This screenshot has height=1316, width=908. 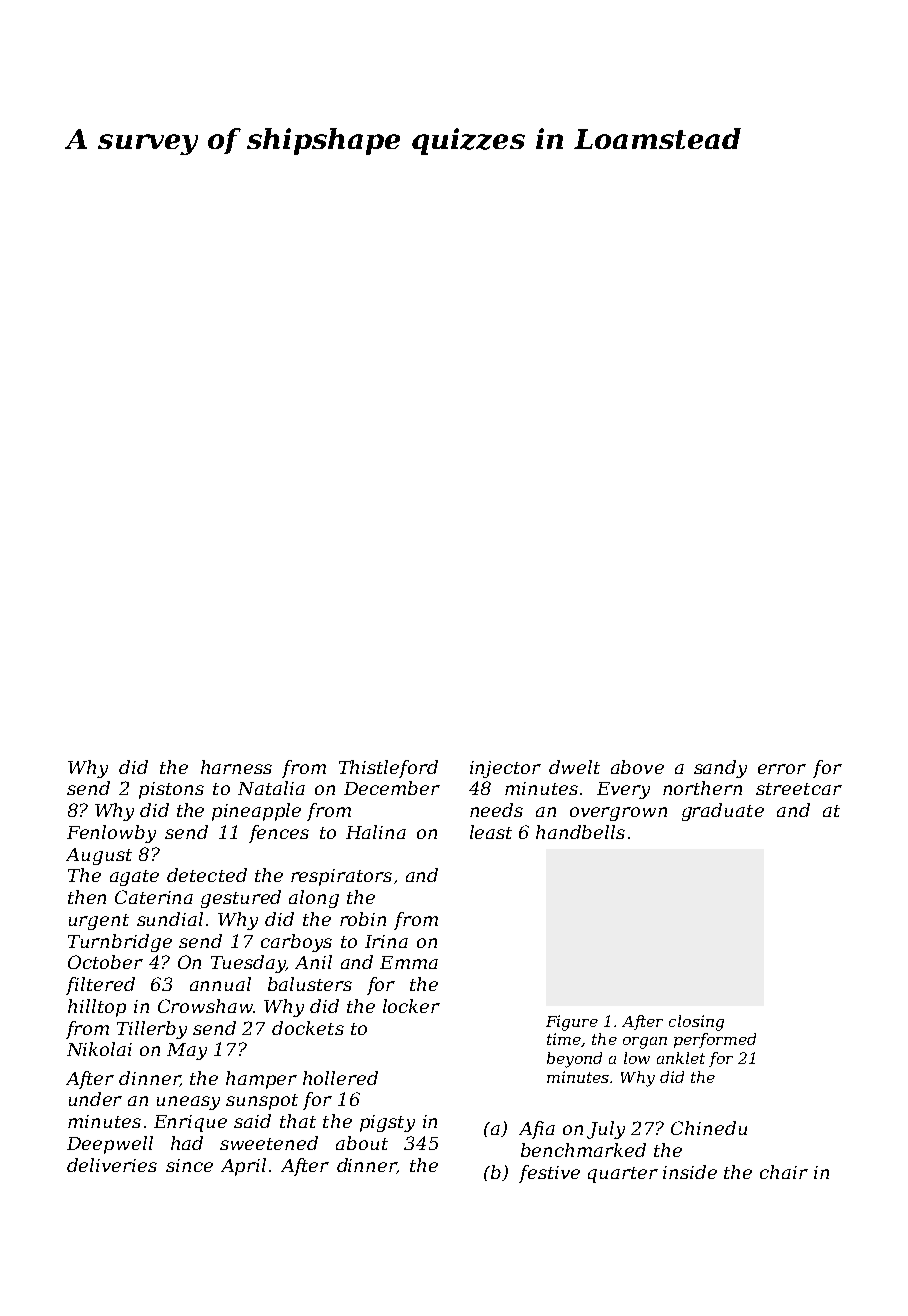 I want to click on sweetened, so click(x=269, y=1143).
